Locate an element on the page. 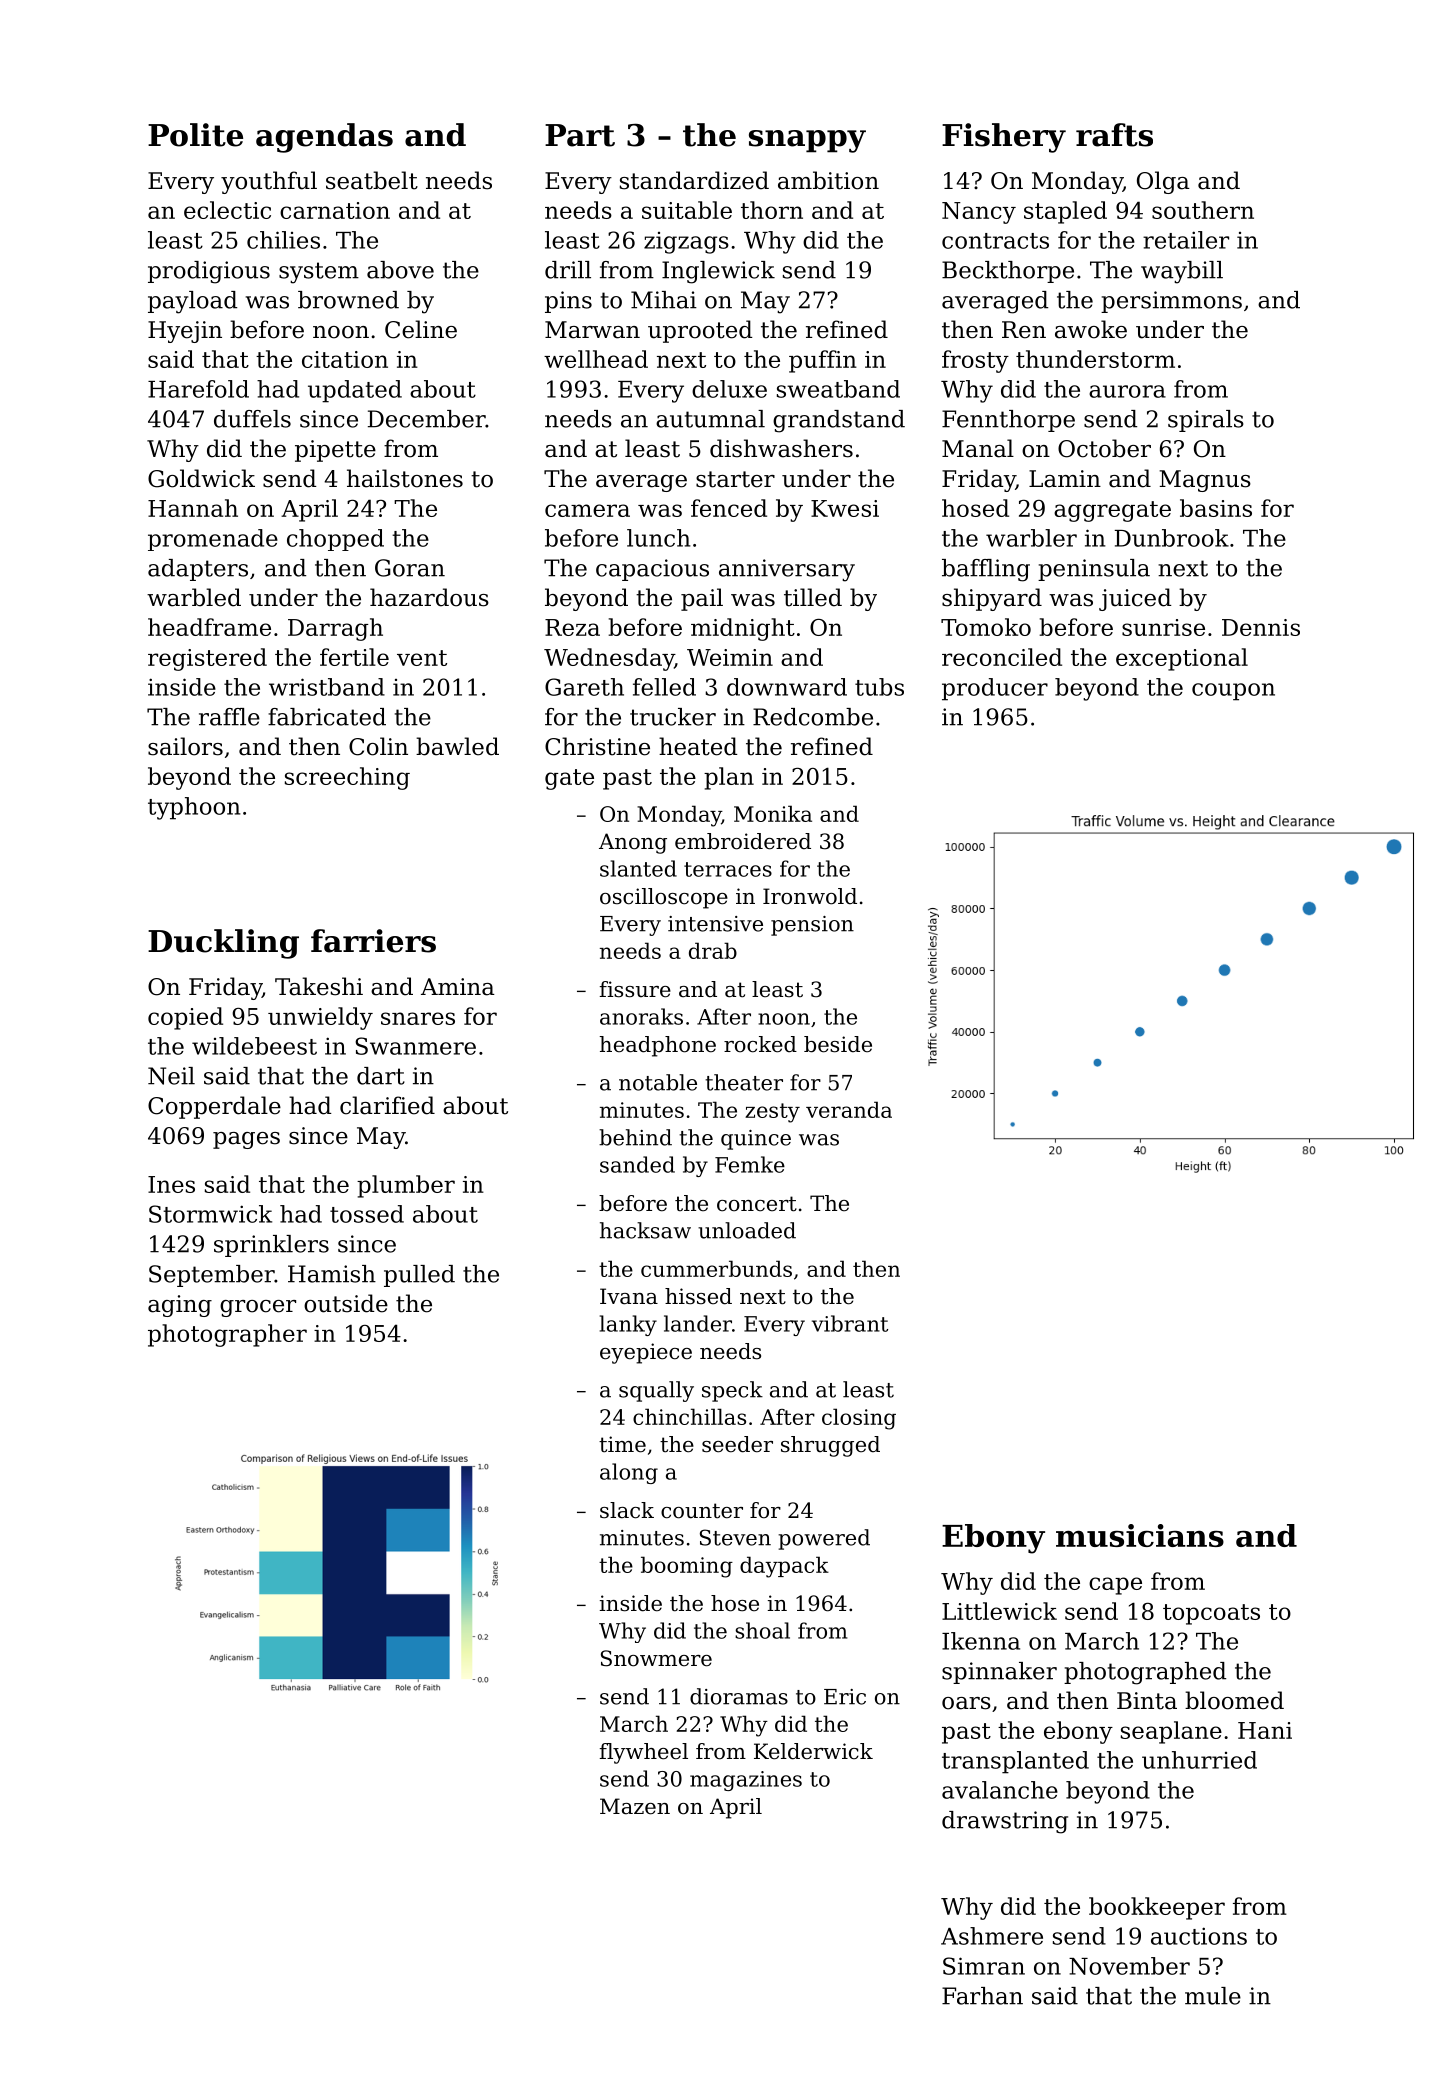 This document has width=1450, height=2100. Goldwick is located at coordinates (201, 478).
